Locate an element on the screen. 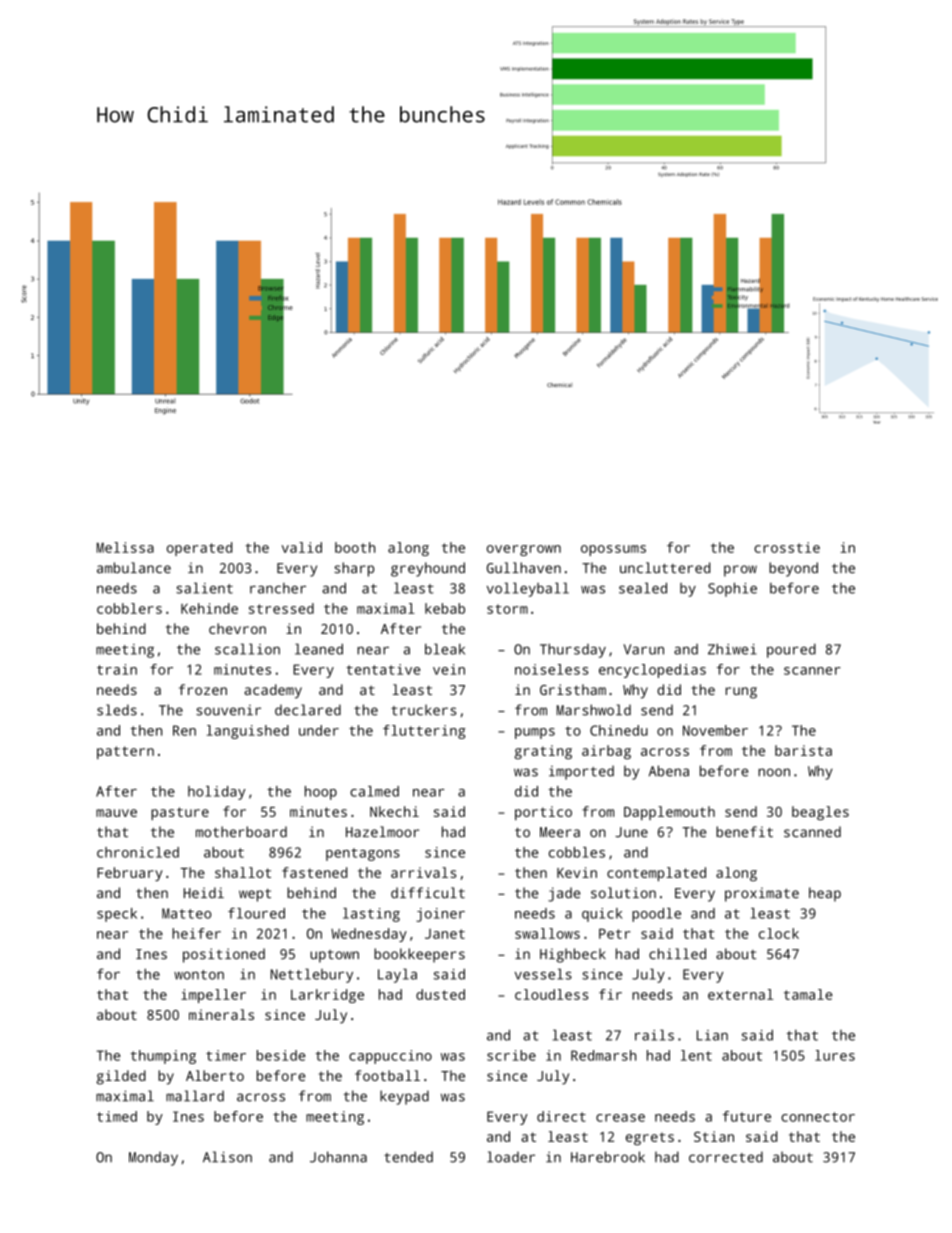  thumping is located at coordinates (163, 1057).
